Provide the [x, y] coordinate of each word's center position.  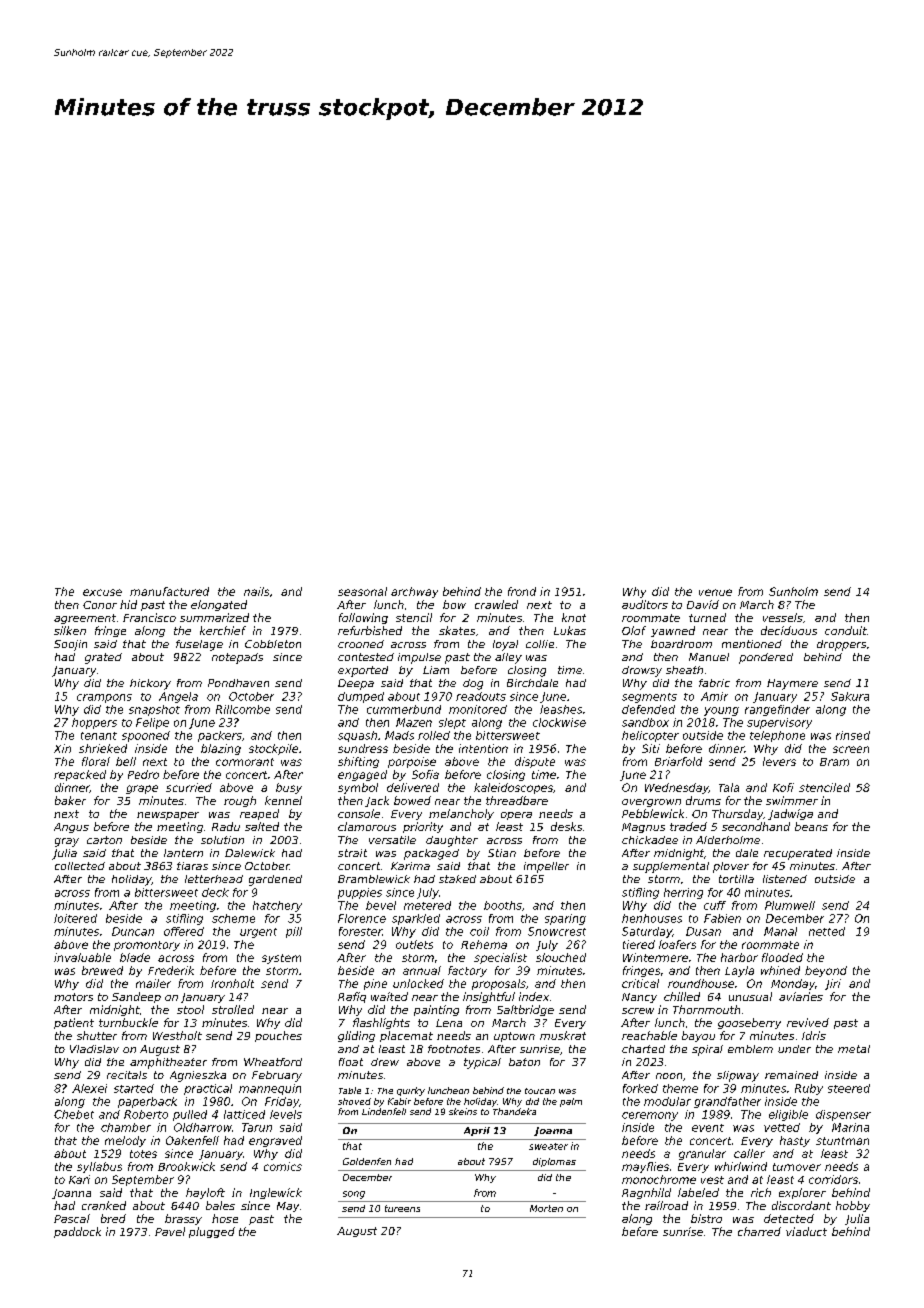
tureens [402, 1208]
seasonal [362, 591]
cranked [104, 1205]
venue [715, 592]
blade [135, 957]
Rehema [484, 944]
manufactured [169, 591]
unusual [750, 996]
